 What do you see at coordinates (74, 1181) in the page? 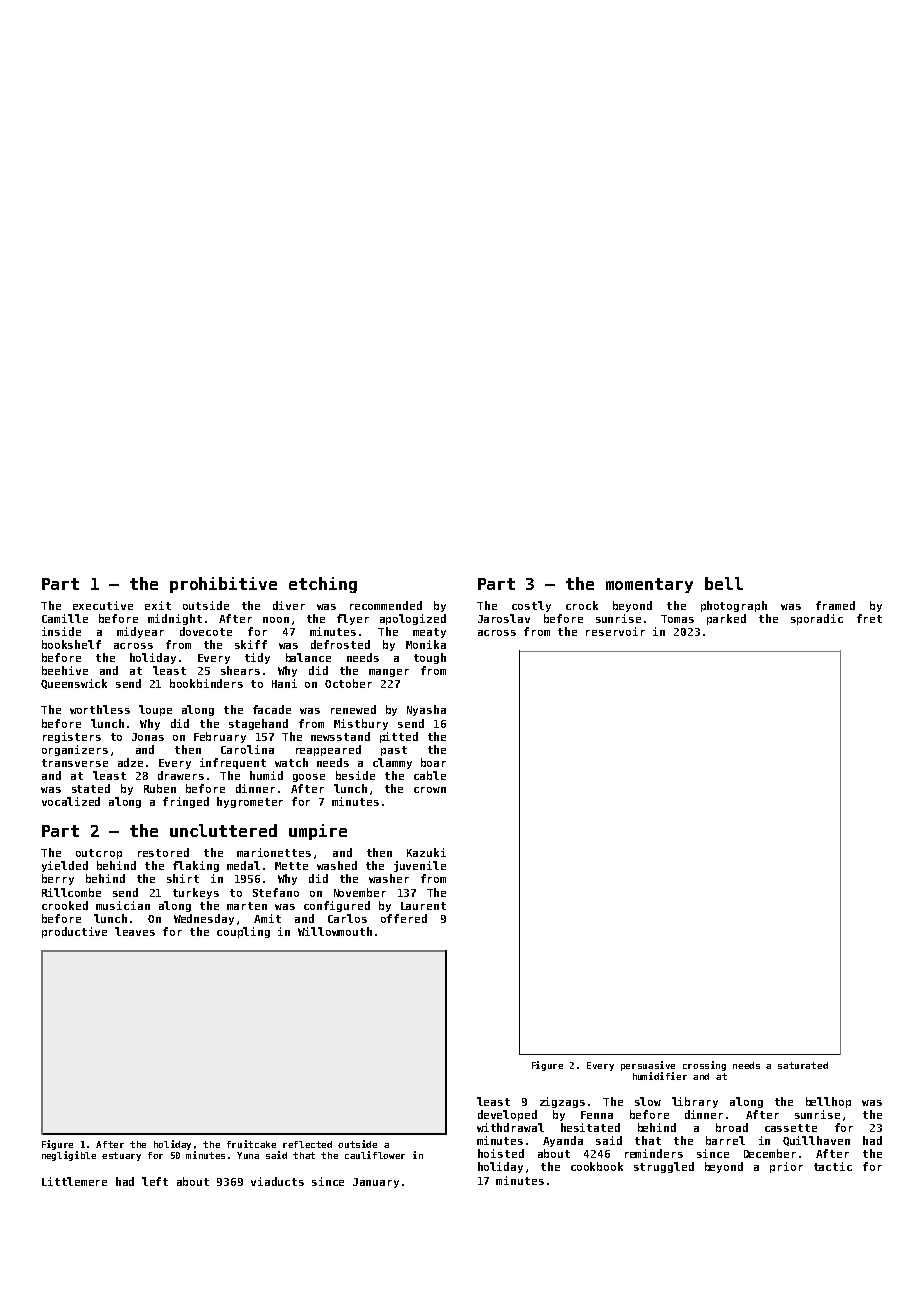
I see `Littlemere` at bounding box center [74, 1181].
